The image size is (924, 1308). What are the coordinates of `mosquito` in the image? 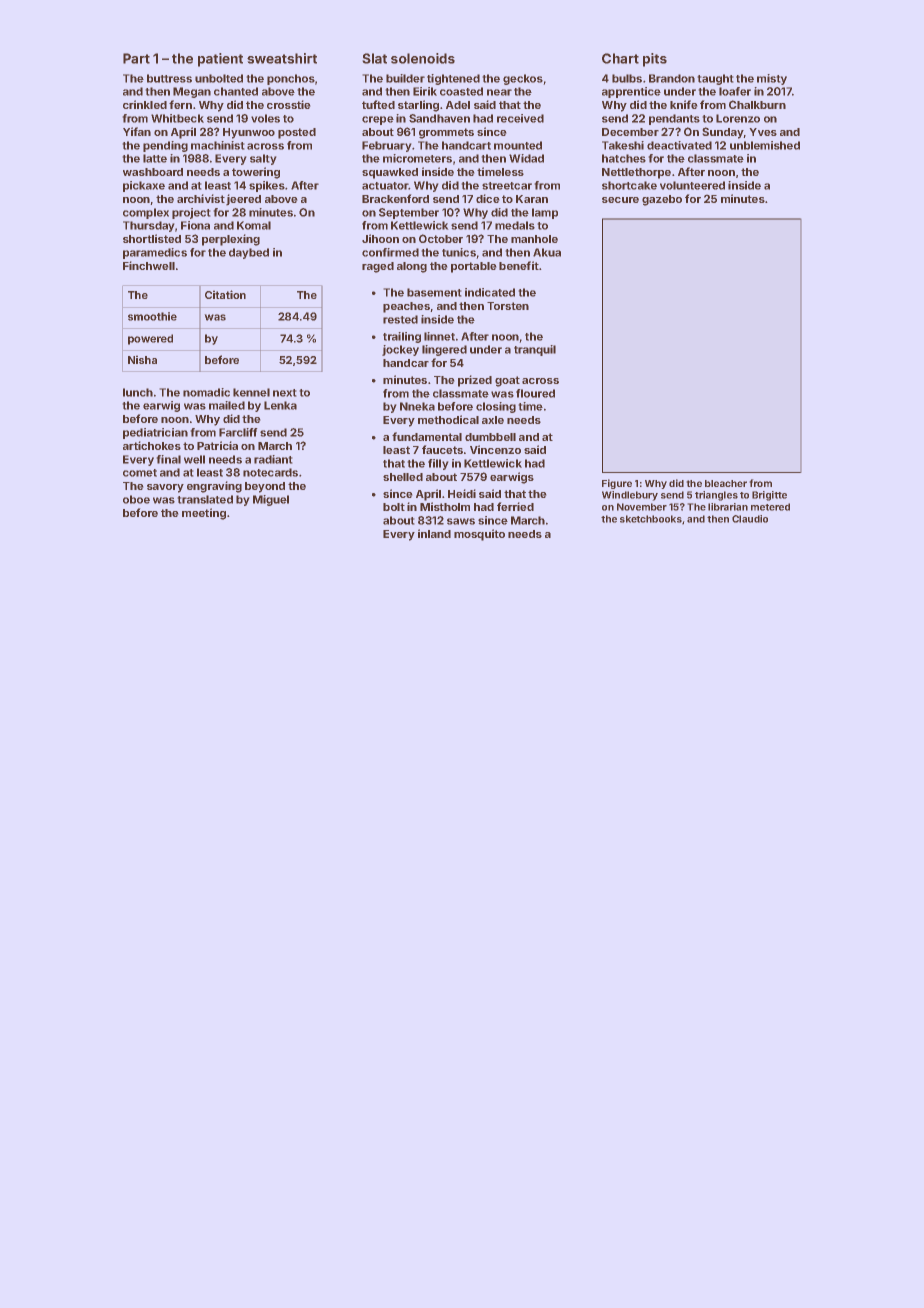 It's located at (479, 535).
